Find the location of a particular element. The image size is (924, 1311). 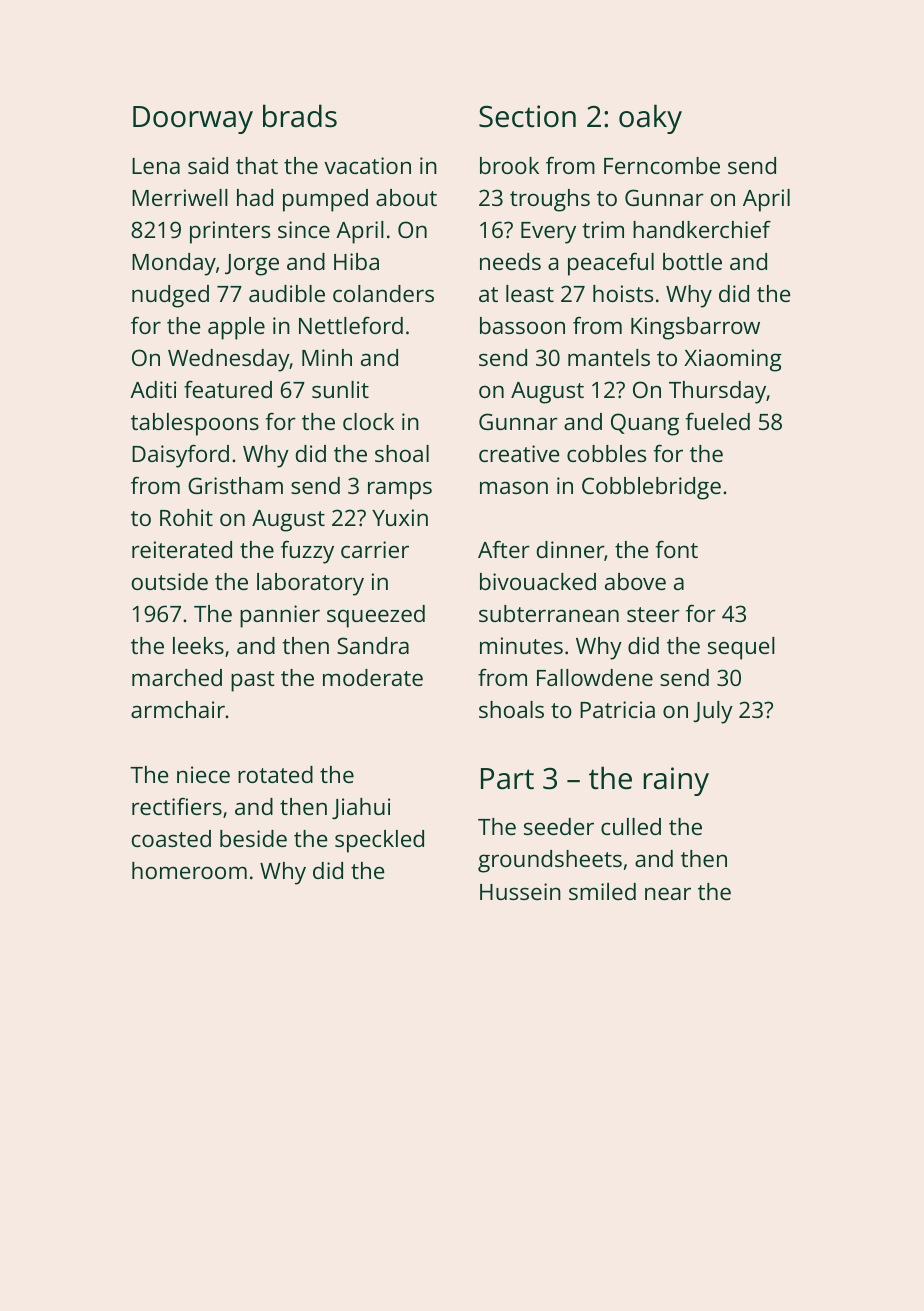

font is located at coordinates (677, 549).
